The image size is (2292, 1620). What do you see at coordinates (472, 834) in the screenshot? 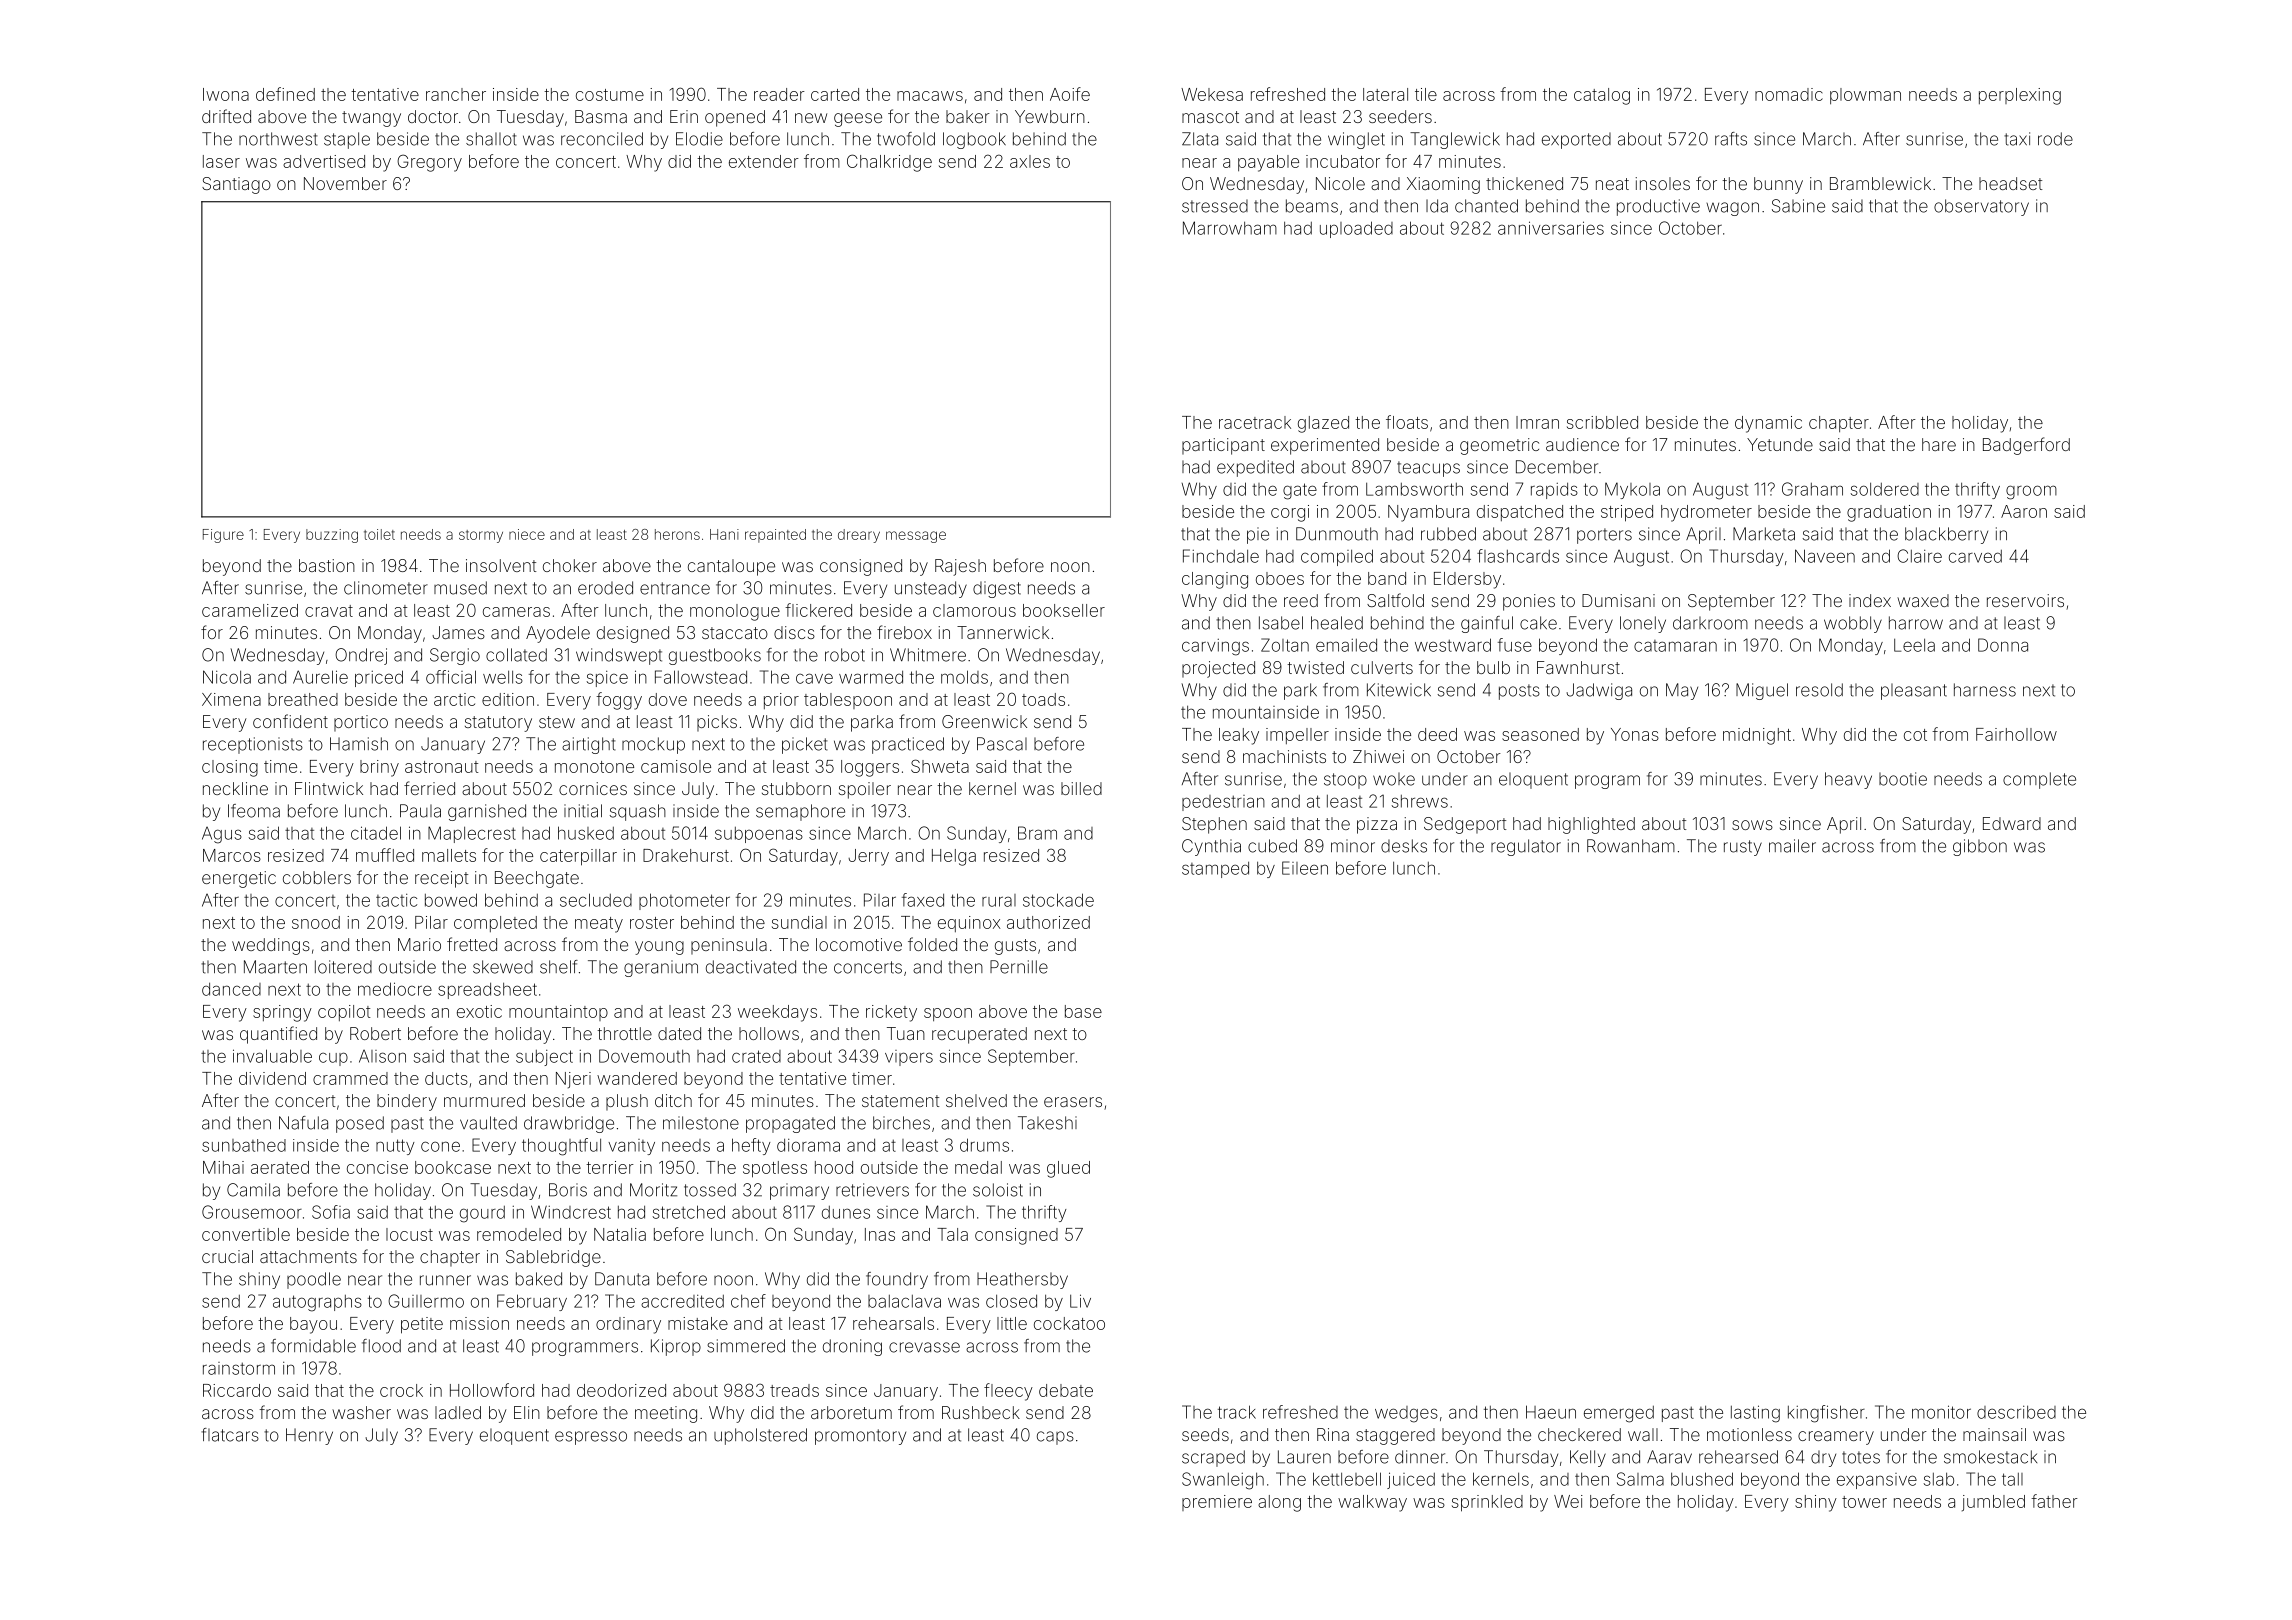
I see `Maplecrest` at bounding box center [472, 834].
